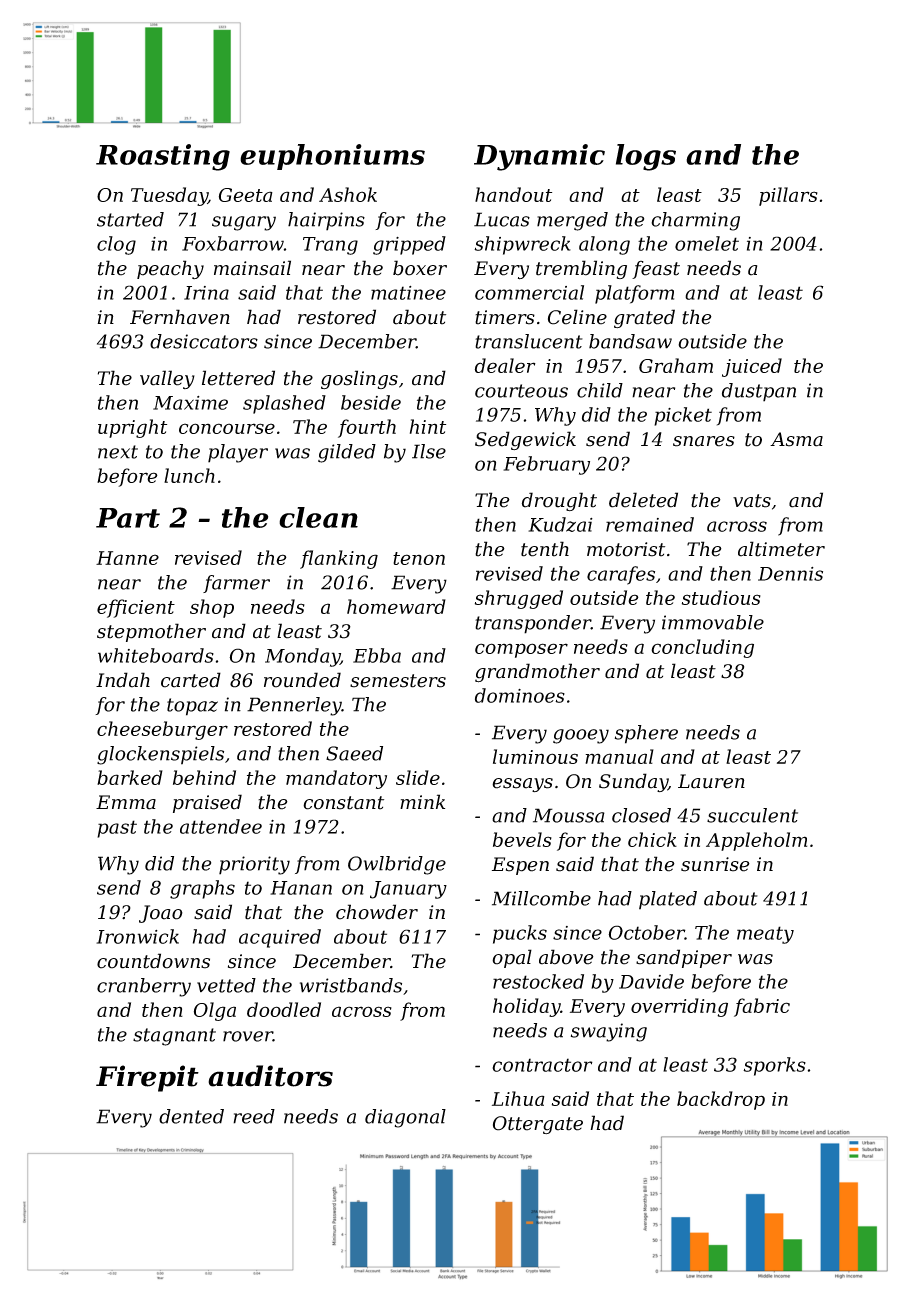 This image has width=921, height=1306. I want to click on Ottergate, so click(538, 1125).
